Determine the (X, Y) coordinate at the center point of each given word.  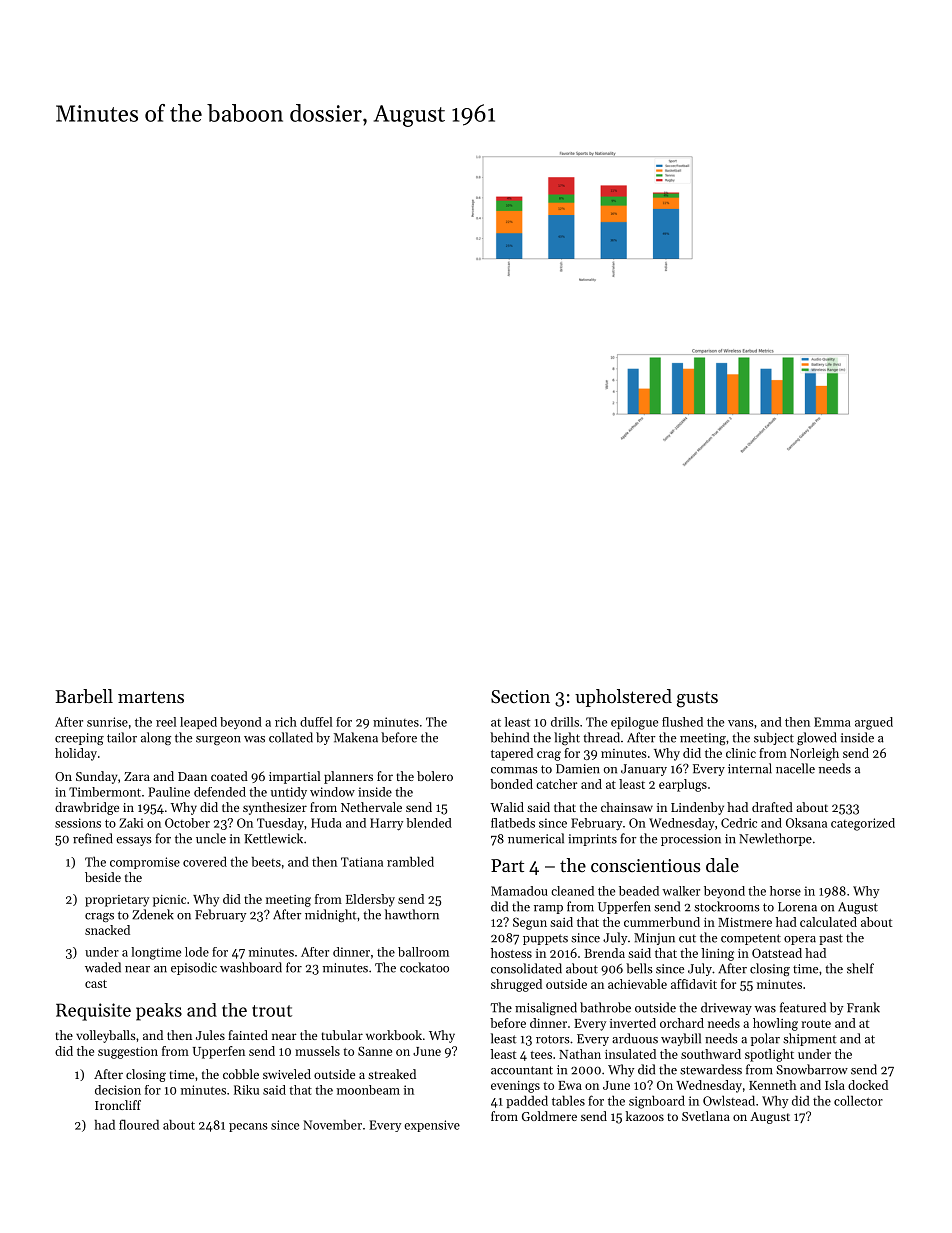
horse (785, 891)
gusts (697, 700)
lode (197, 952)
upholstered (623, 698)
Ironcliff (118, 1105)
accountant (522, 1070)
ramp (548, 909)
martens (151, 697)
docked (868, 1085)
